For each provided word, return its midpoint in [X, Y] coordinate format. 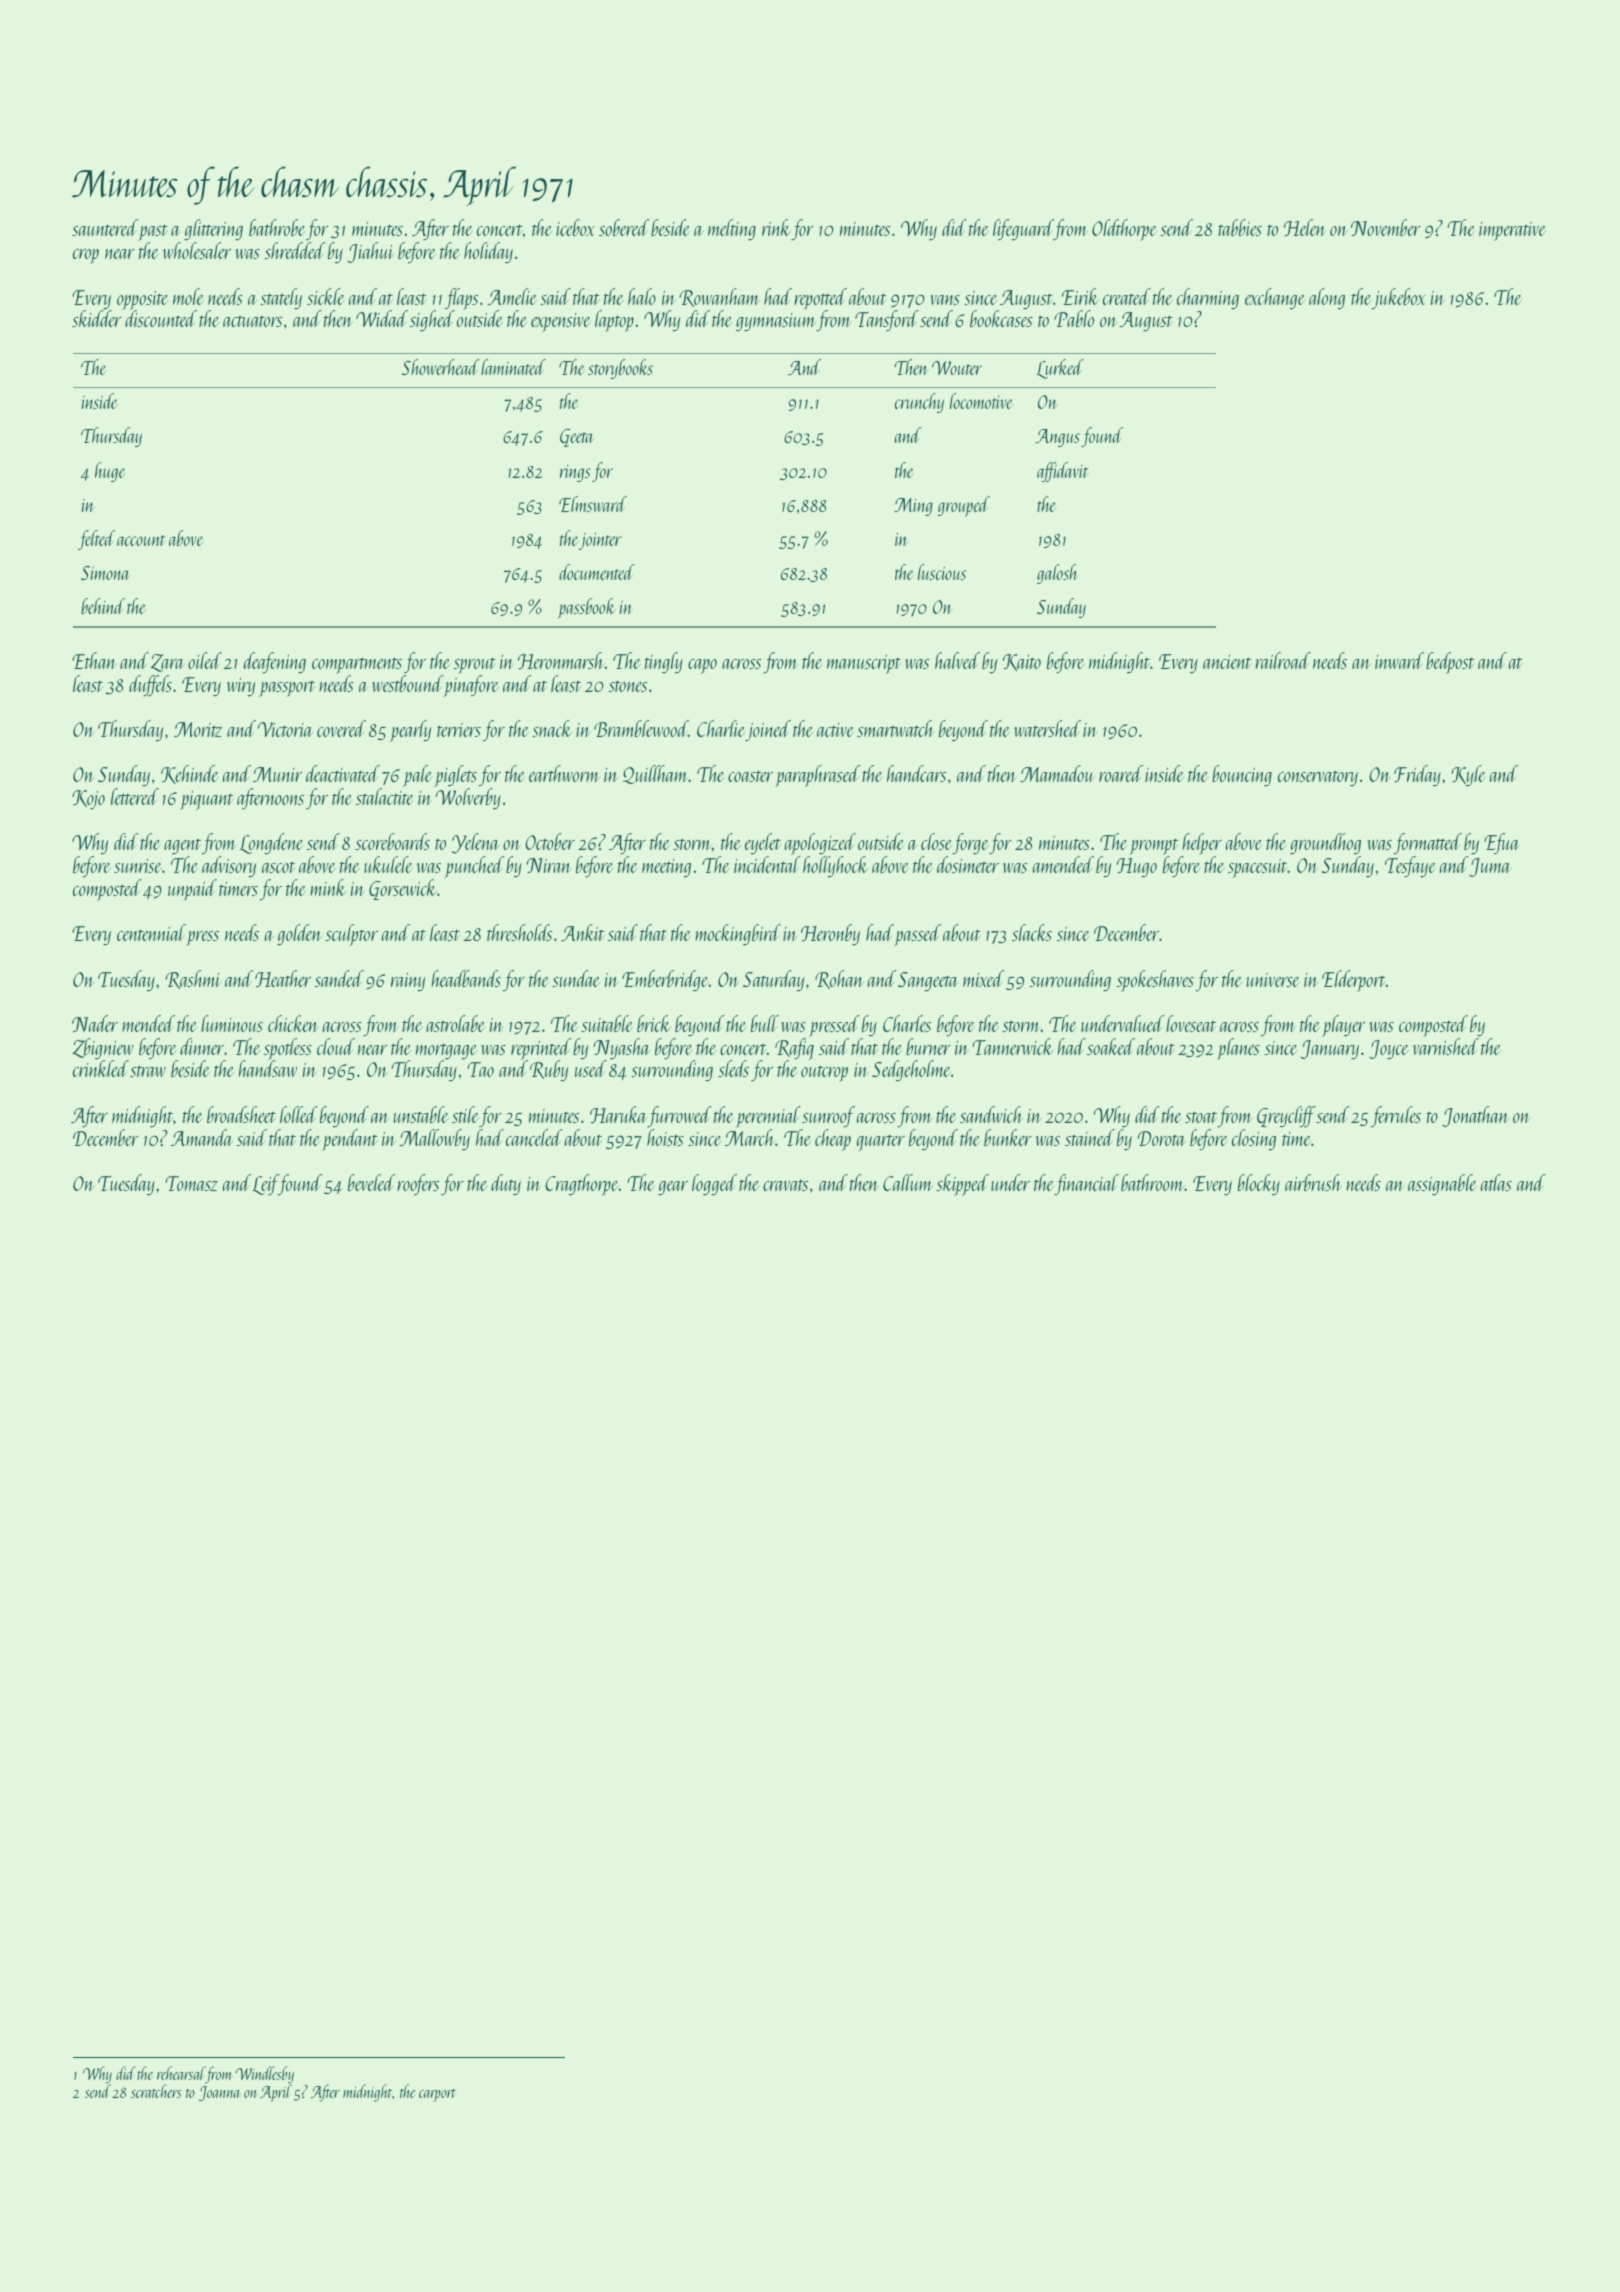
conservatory [1318, 778]
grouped [964, 506]
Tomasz [191, 1183]
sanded [339, 978]
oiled [205, 660]
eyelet [763, 843]
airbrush [1313, 1182]
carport [437, 2095]
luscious [942, 572]
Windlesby [265, 2075]
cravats [785, 1185]
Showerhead [441, 367]
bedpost [1450, 663]
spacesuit [1258, 868]
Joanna [220, 2093]
